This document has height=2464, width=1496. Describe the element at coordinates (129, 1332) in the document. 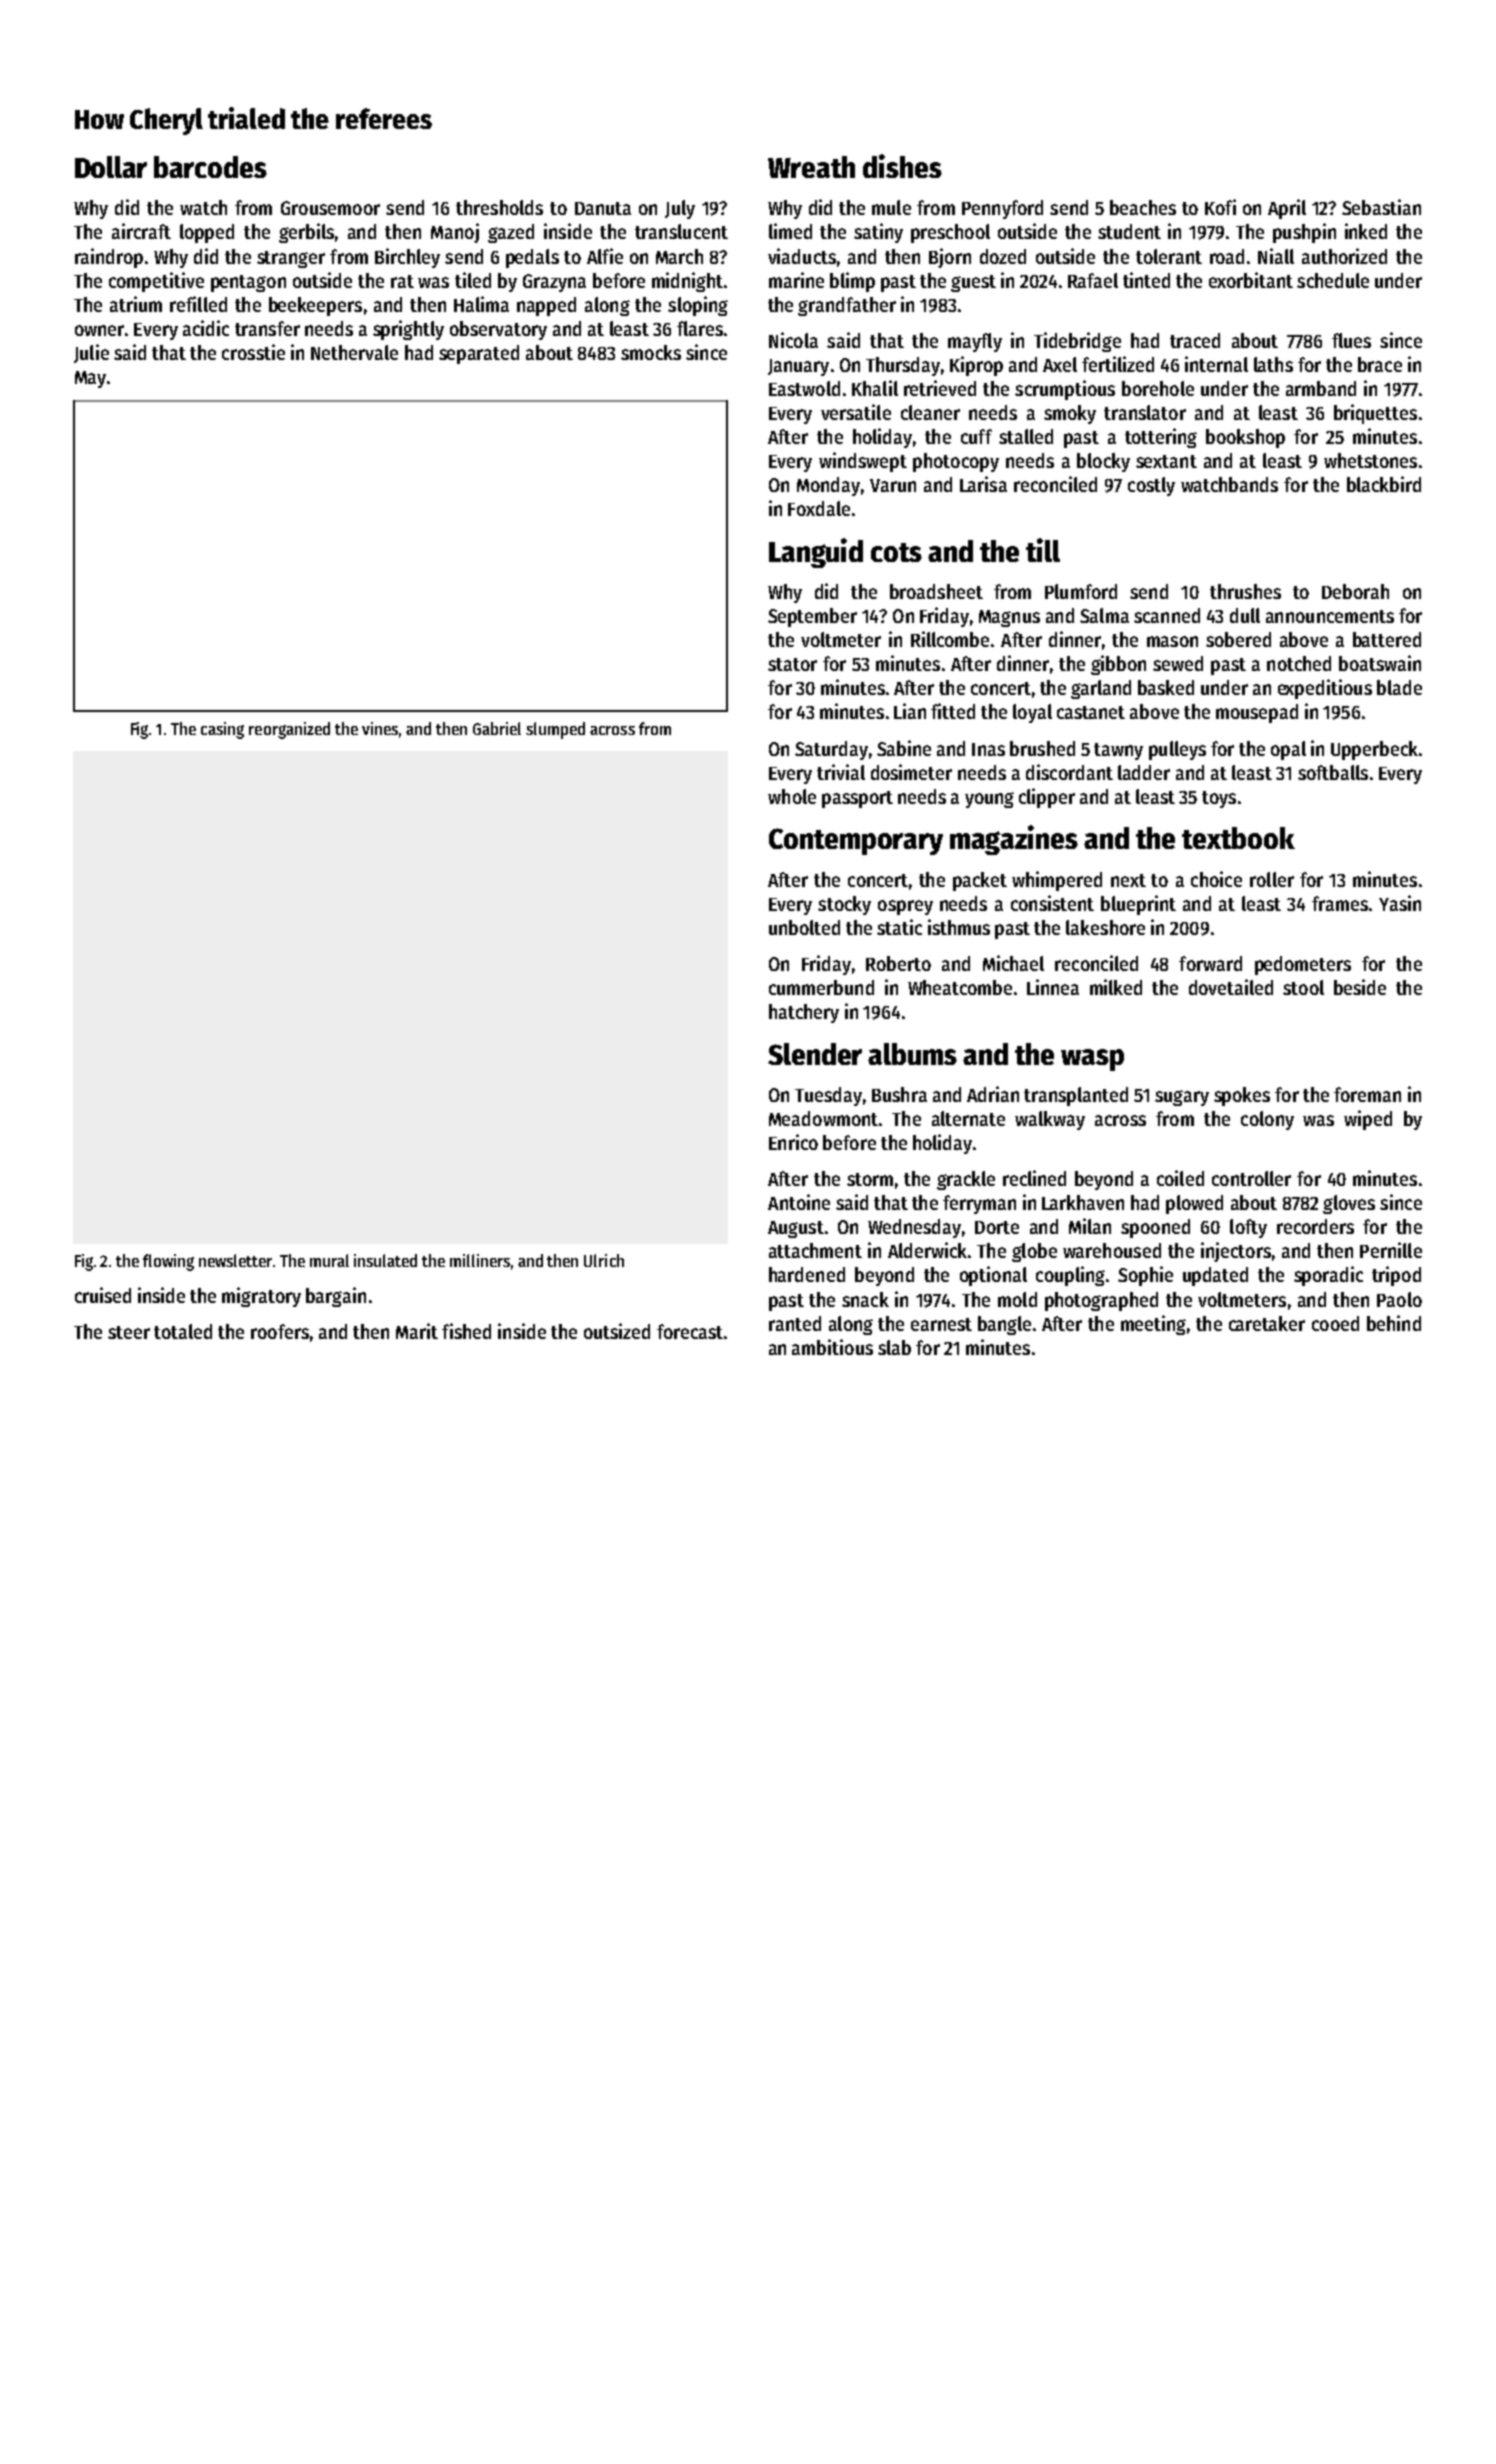

I see `steer` at that location.
